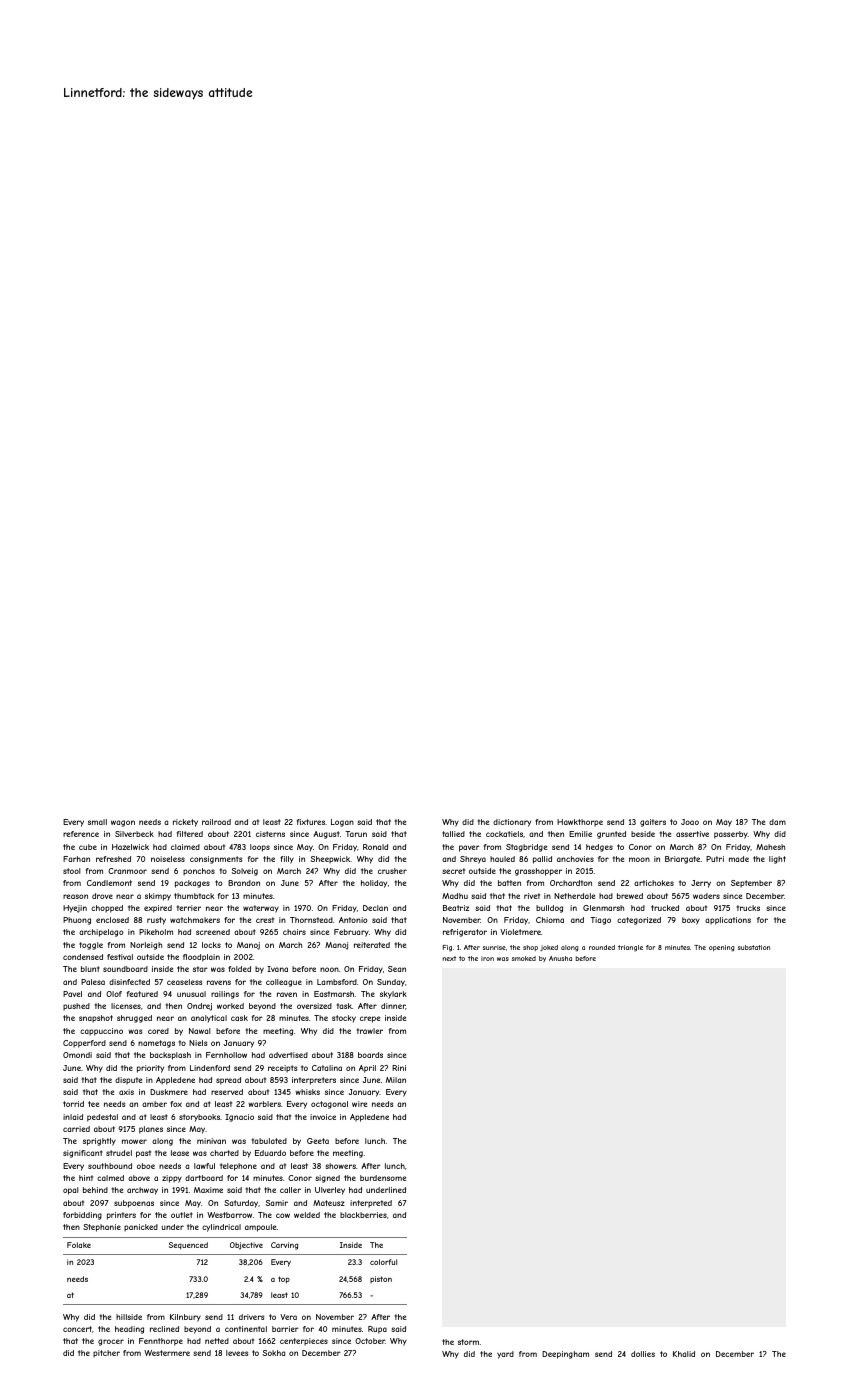  What do you see at coordinates (211, 945) in the page?
I see `locks` at bounding box center [211, 945].
